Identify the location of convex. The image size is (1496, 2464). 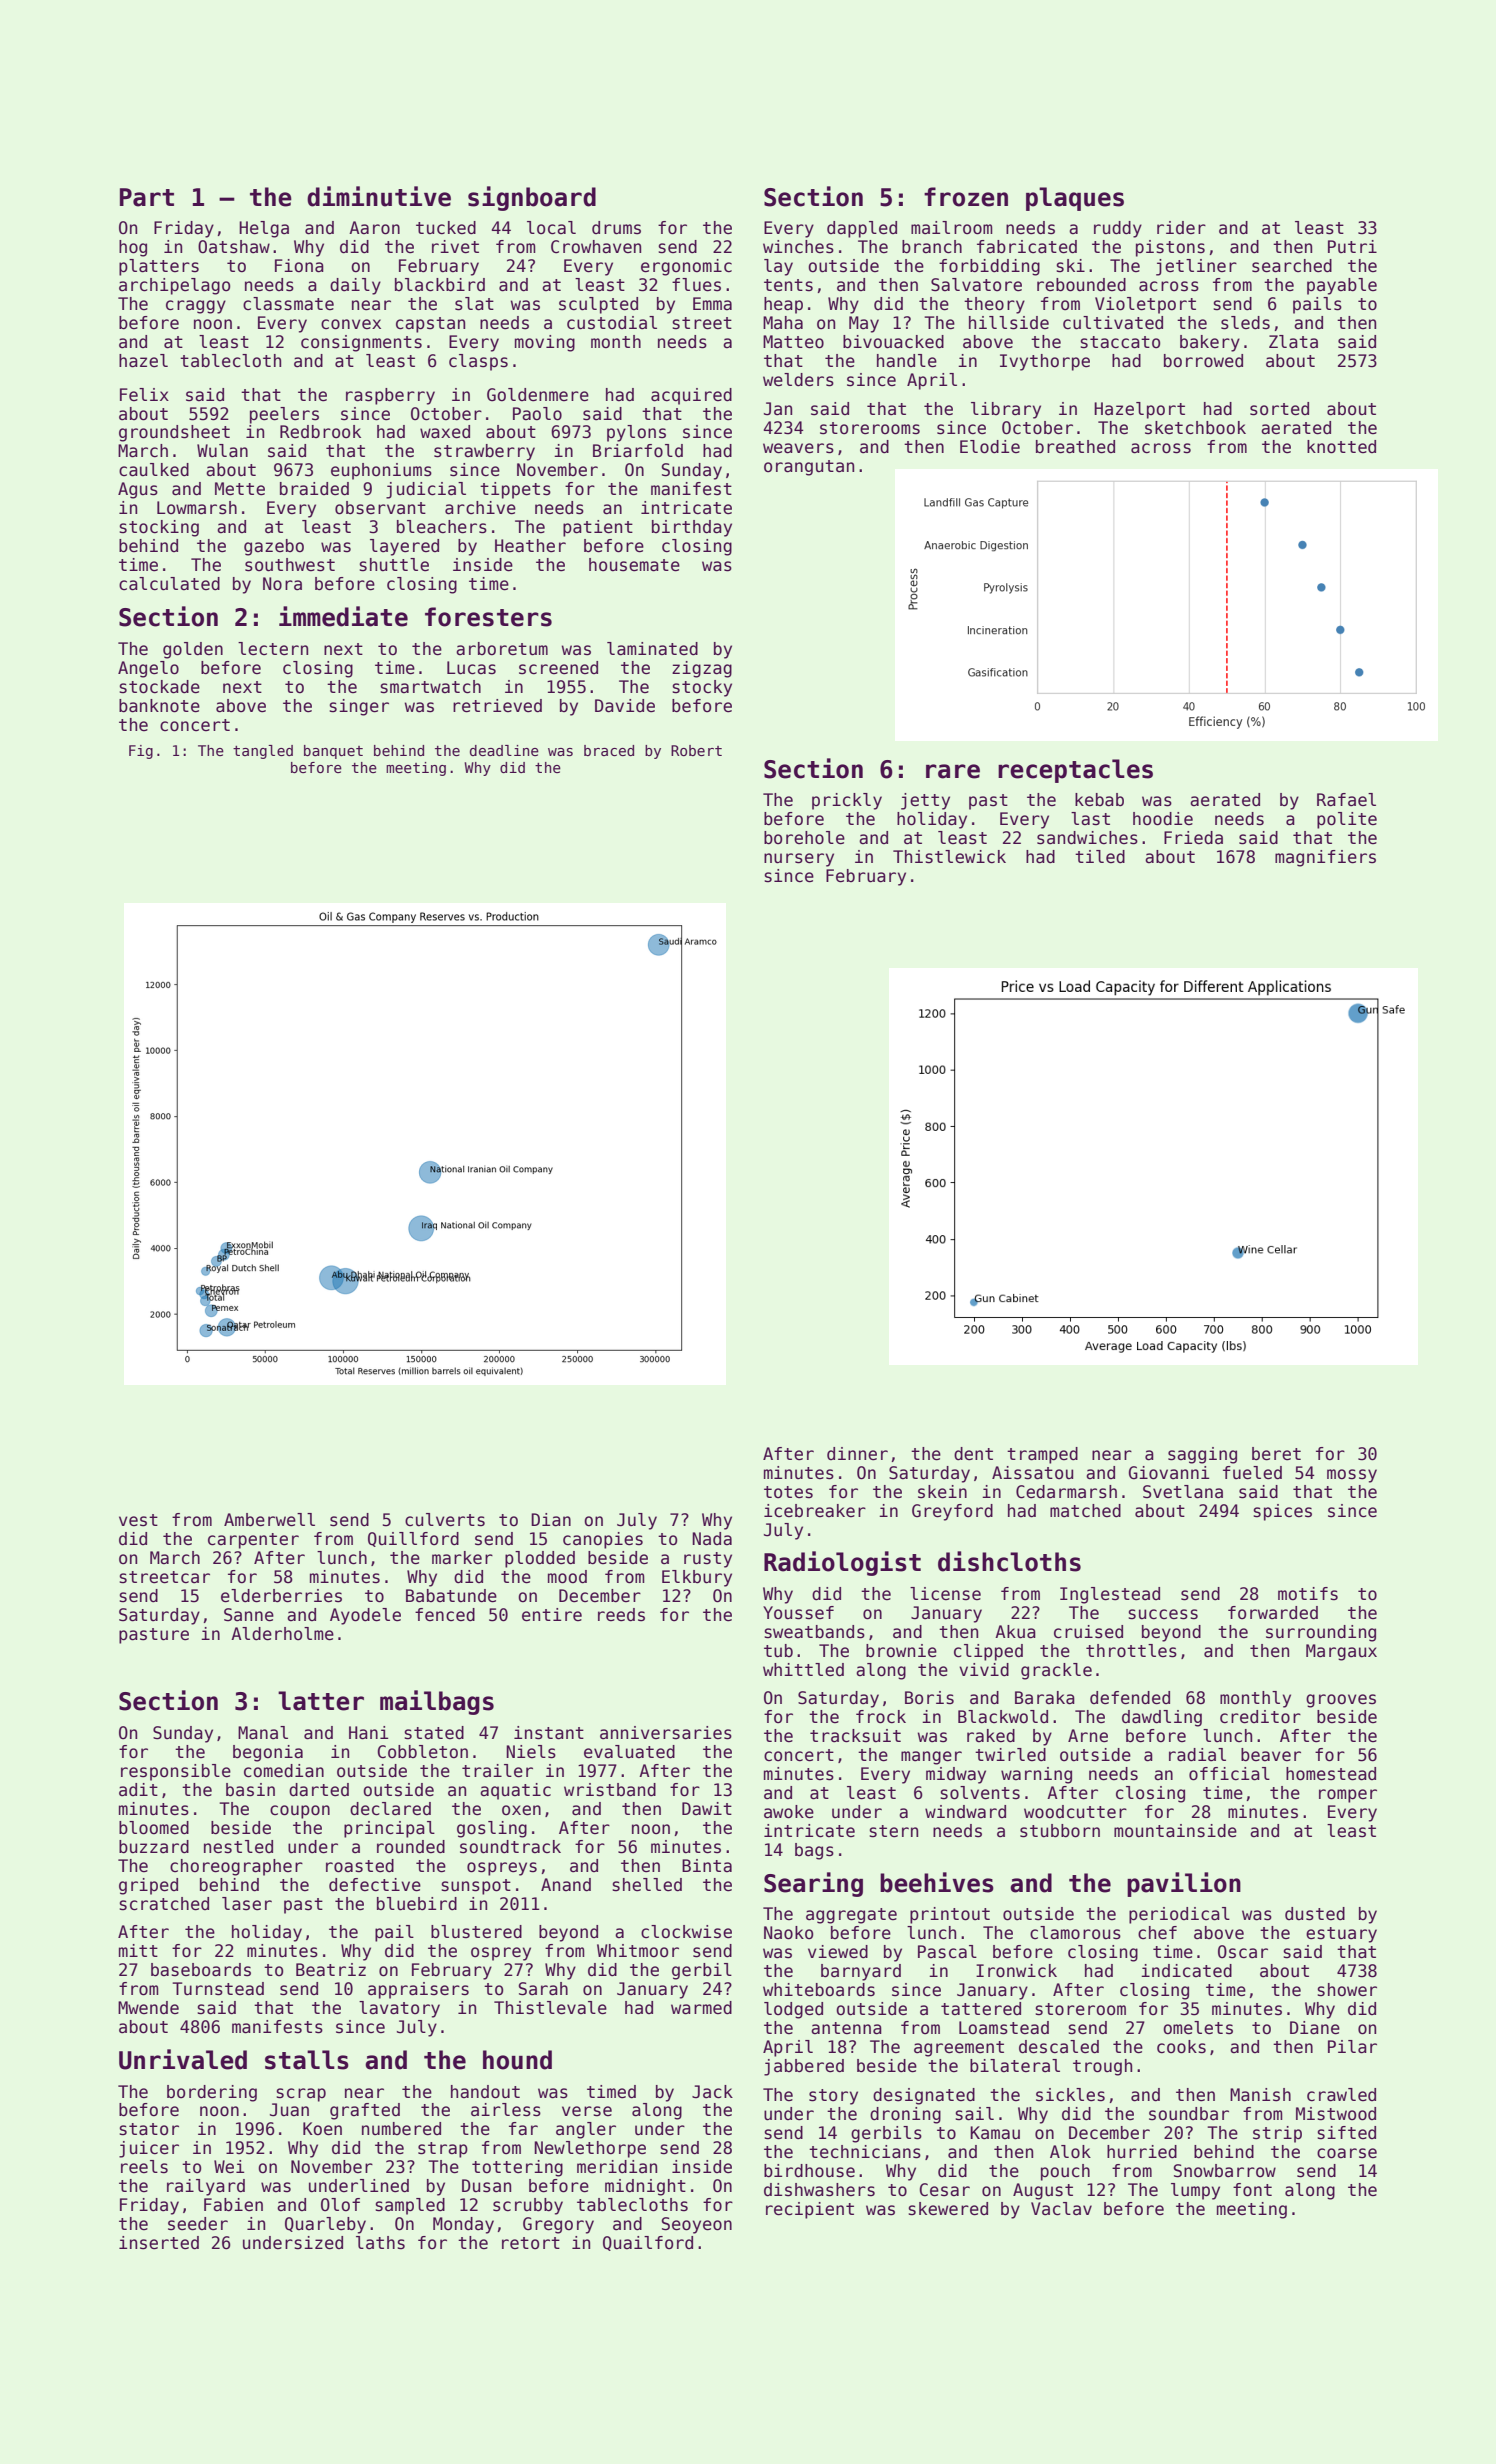
(351, 324).
